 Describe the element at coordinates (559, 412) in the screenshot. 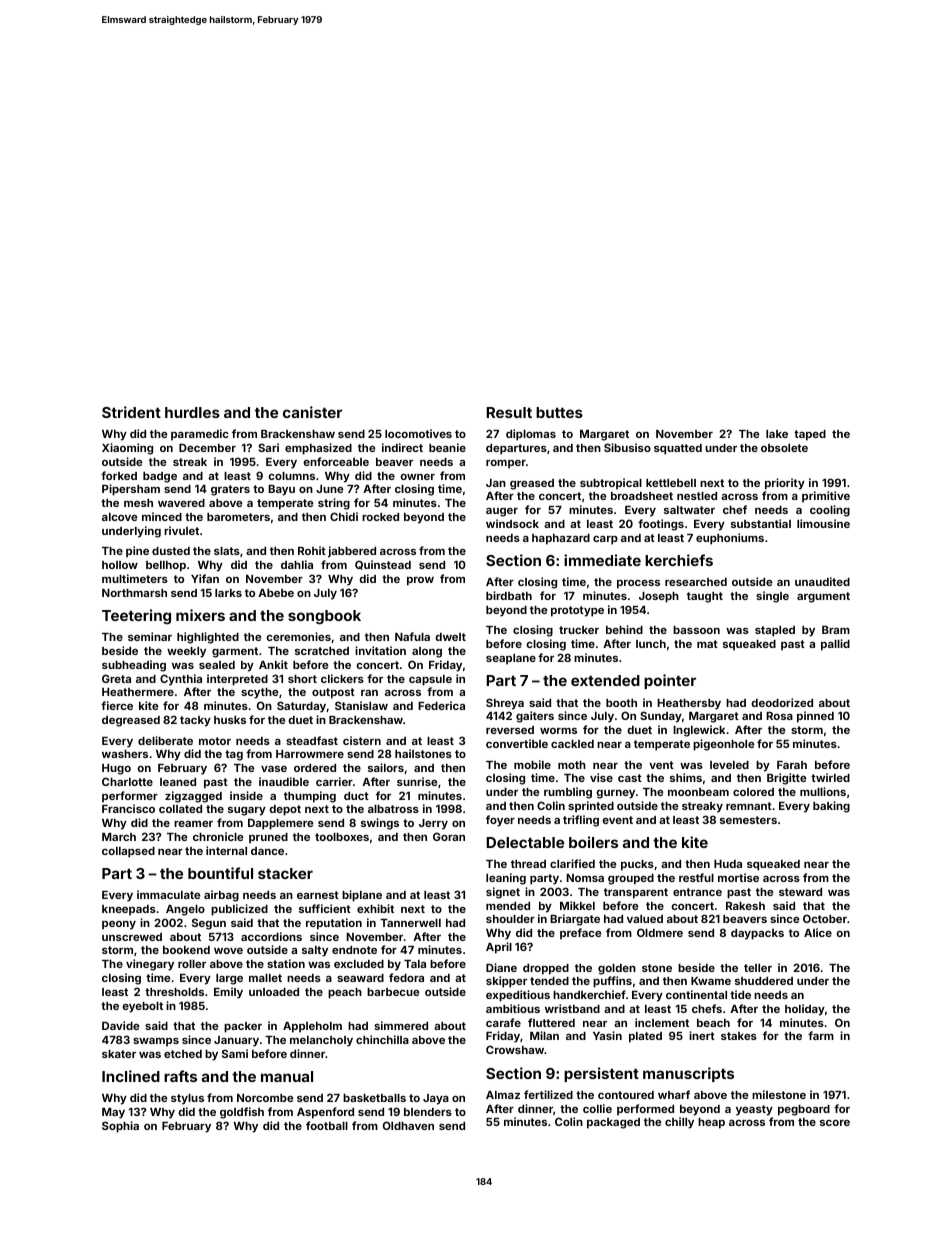

I see `buttes` at that location.
